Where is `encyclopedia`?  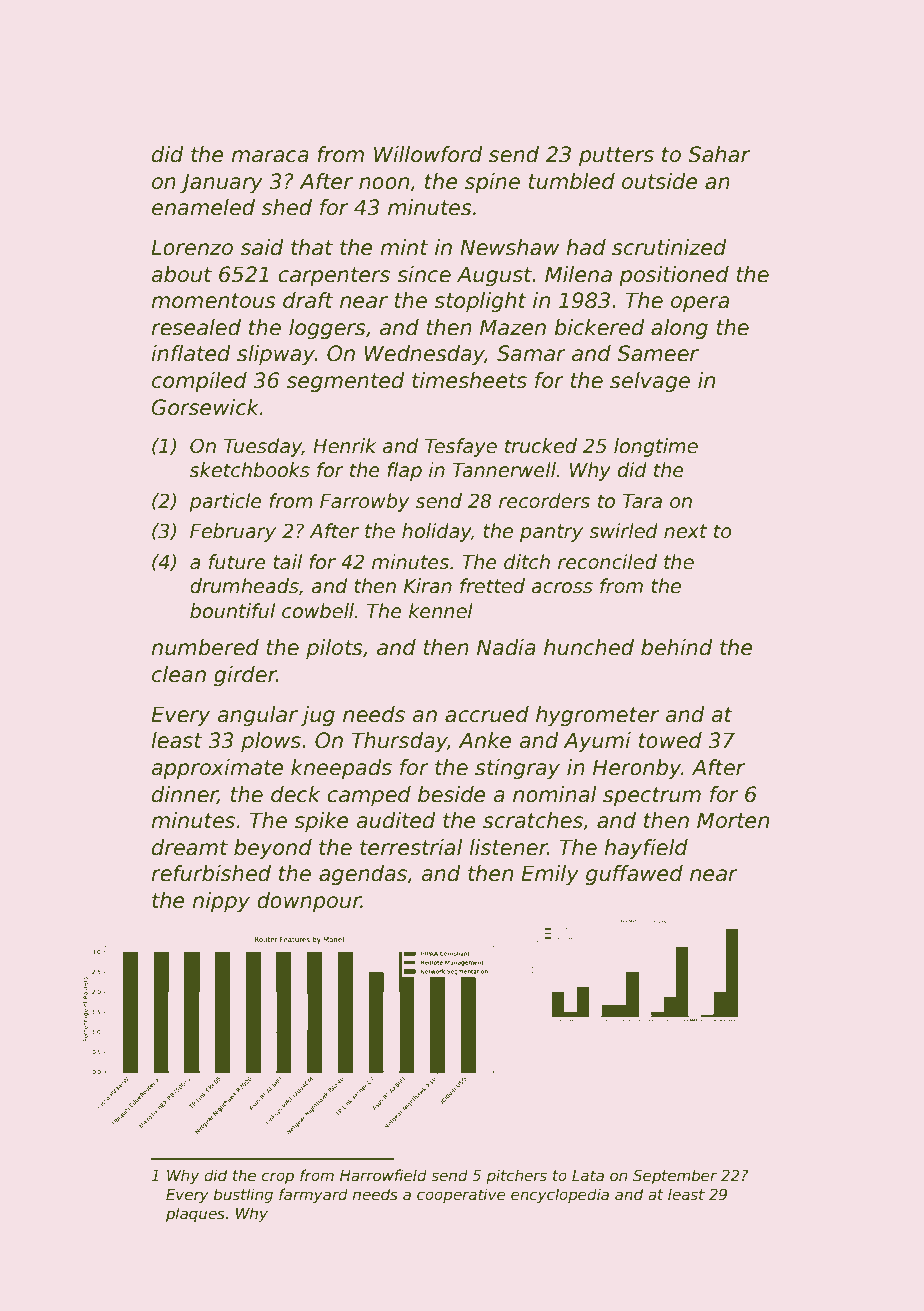 encyclopedia is located at coordinates (560, 1195).
